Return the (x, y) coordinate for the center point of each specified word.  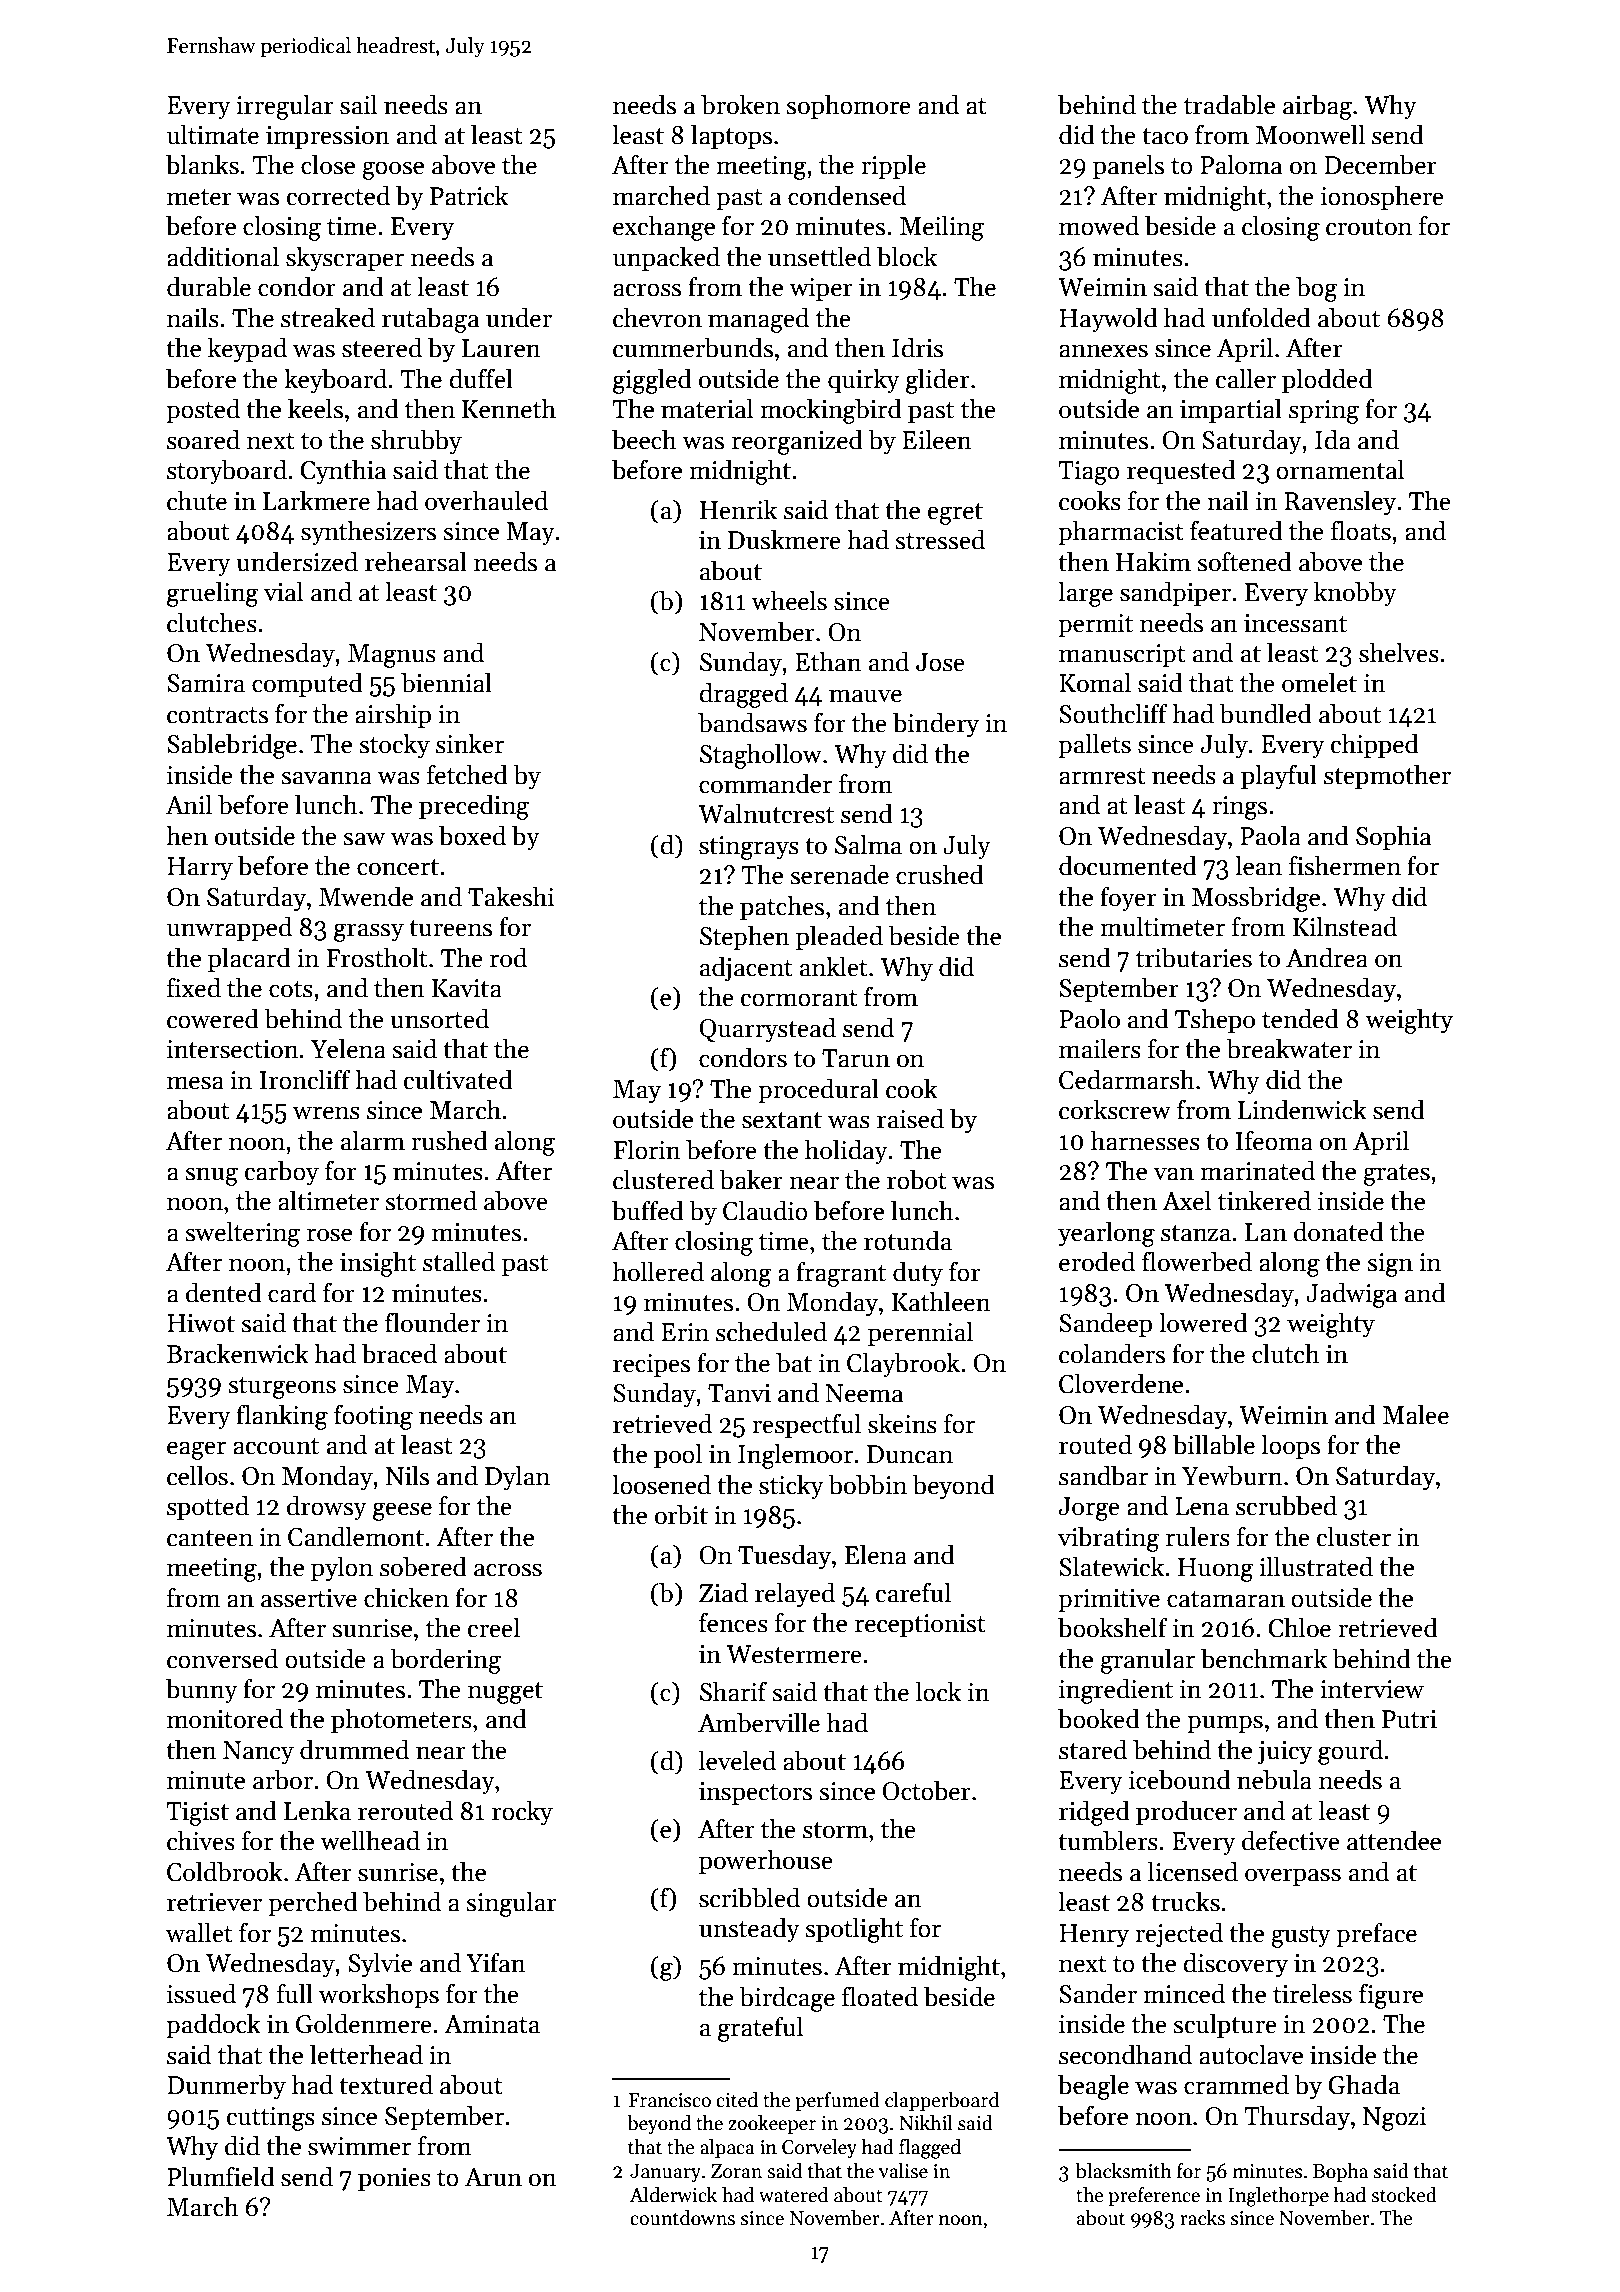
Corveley (819, 2148)
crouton (1369, 227)
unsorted (439, 1018)
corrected (338, 195)
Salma (868, 844)
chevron (657, 317)
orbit (681, 1514)
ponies (394, 2179)
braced (399, 1353)
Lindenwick (1302, 1109)
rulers (1198, 1536)
